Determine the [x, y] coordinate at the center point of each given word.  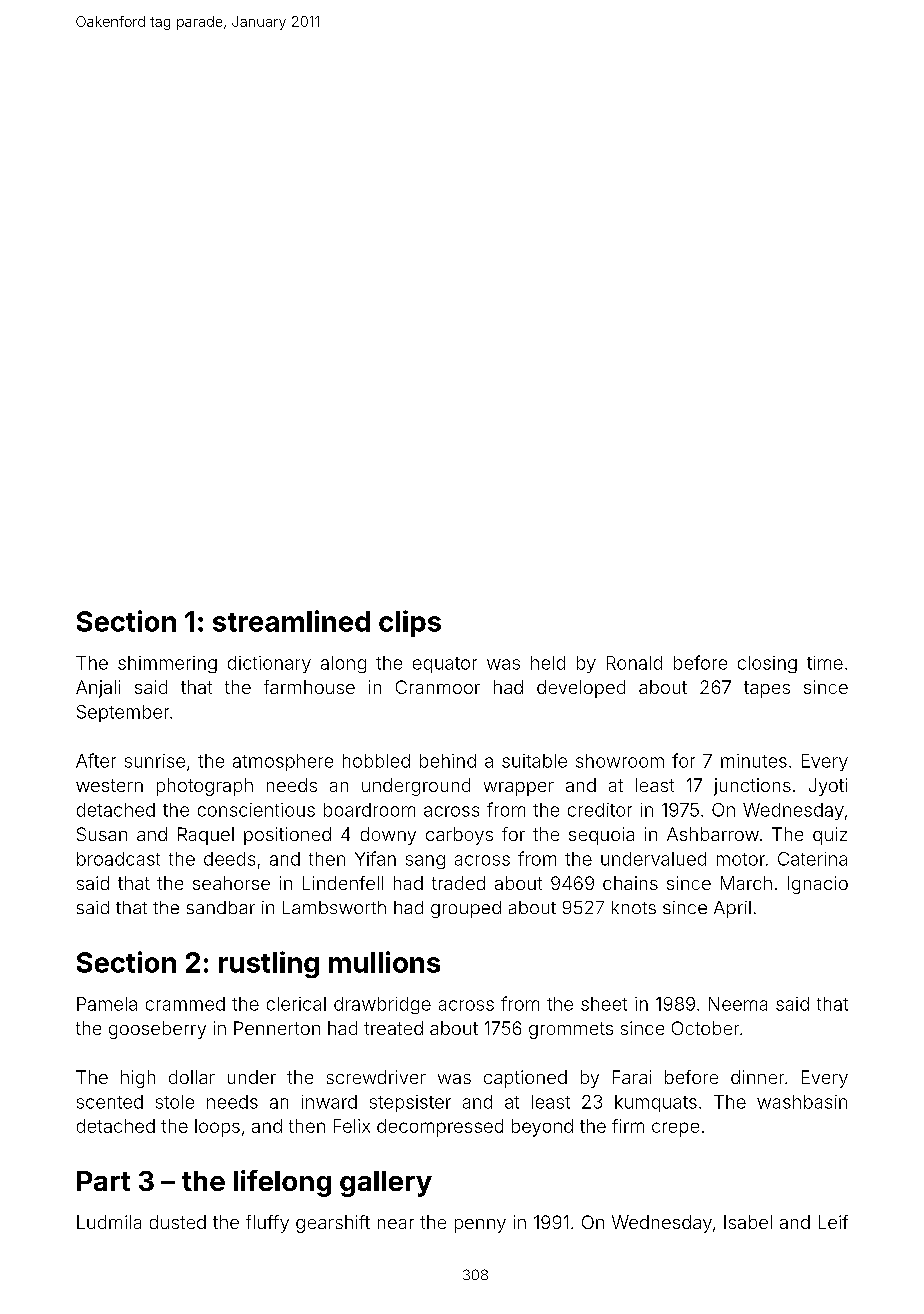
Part [103, 1181]
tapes [767, 689]
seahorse [231, 883]
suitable [534, 761]
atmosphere [283, 762]
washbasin [802, 1102]
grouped [466, 909]
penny [480, 1226]
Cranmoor [438, 687]
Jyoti [828, 787]
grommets [571, 1030]
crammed [185, 1004]
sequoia [601, 836]
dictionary [269, 664]
